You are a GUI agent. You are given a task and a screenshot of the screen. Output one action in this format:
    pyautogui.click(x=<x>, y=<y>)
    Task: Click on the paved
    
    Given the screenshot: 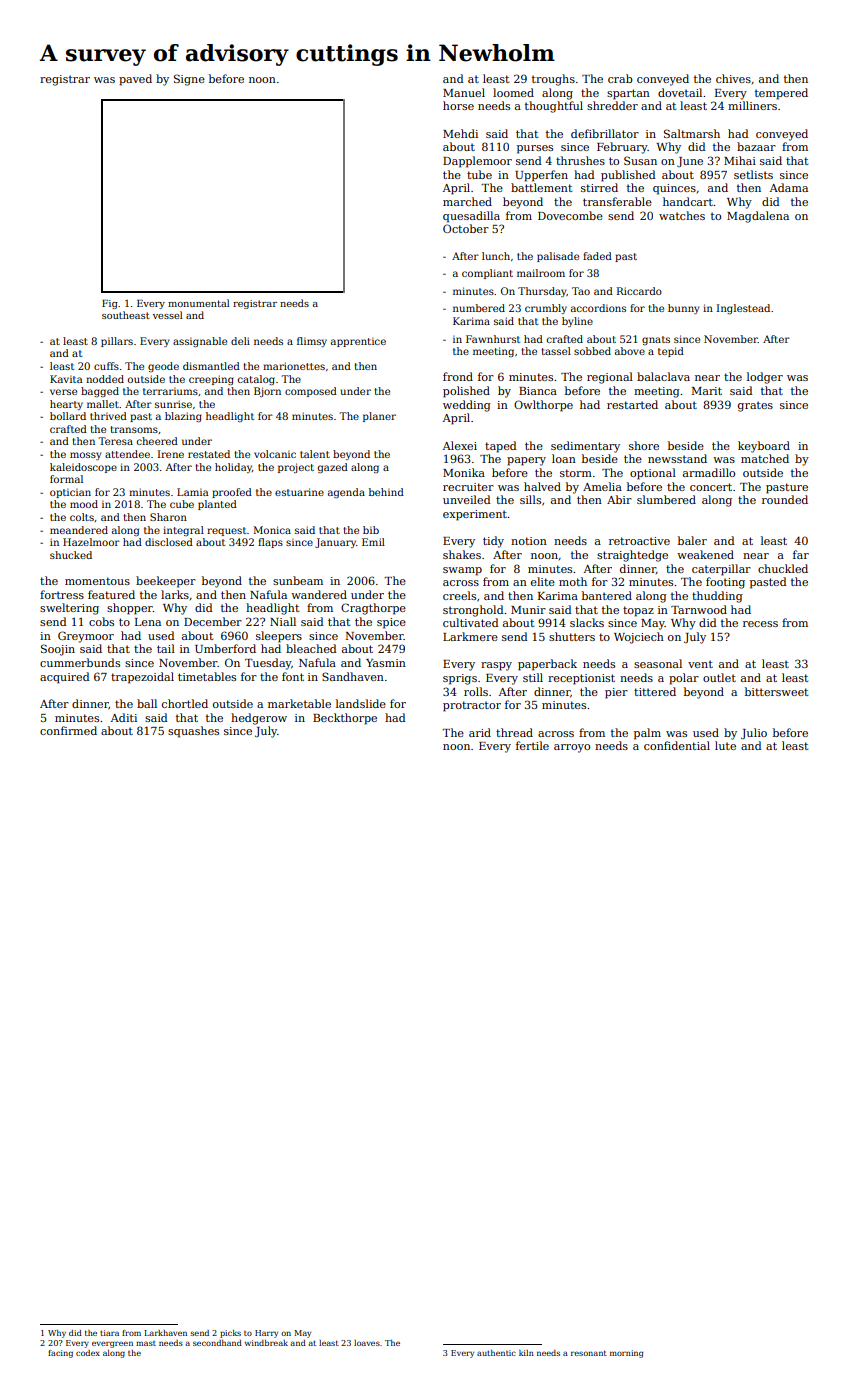 What is the action you would take?
    pyautogui.click(x=135, y=80)
